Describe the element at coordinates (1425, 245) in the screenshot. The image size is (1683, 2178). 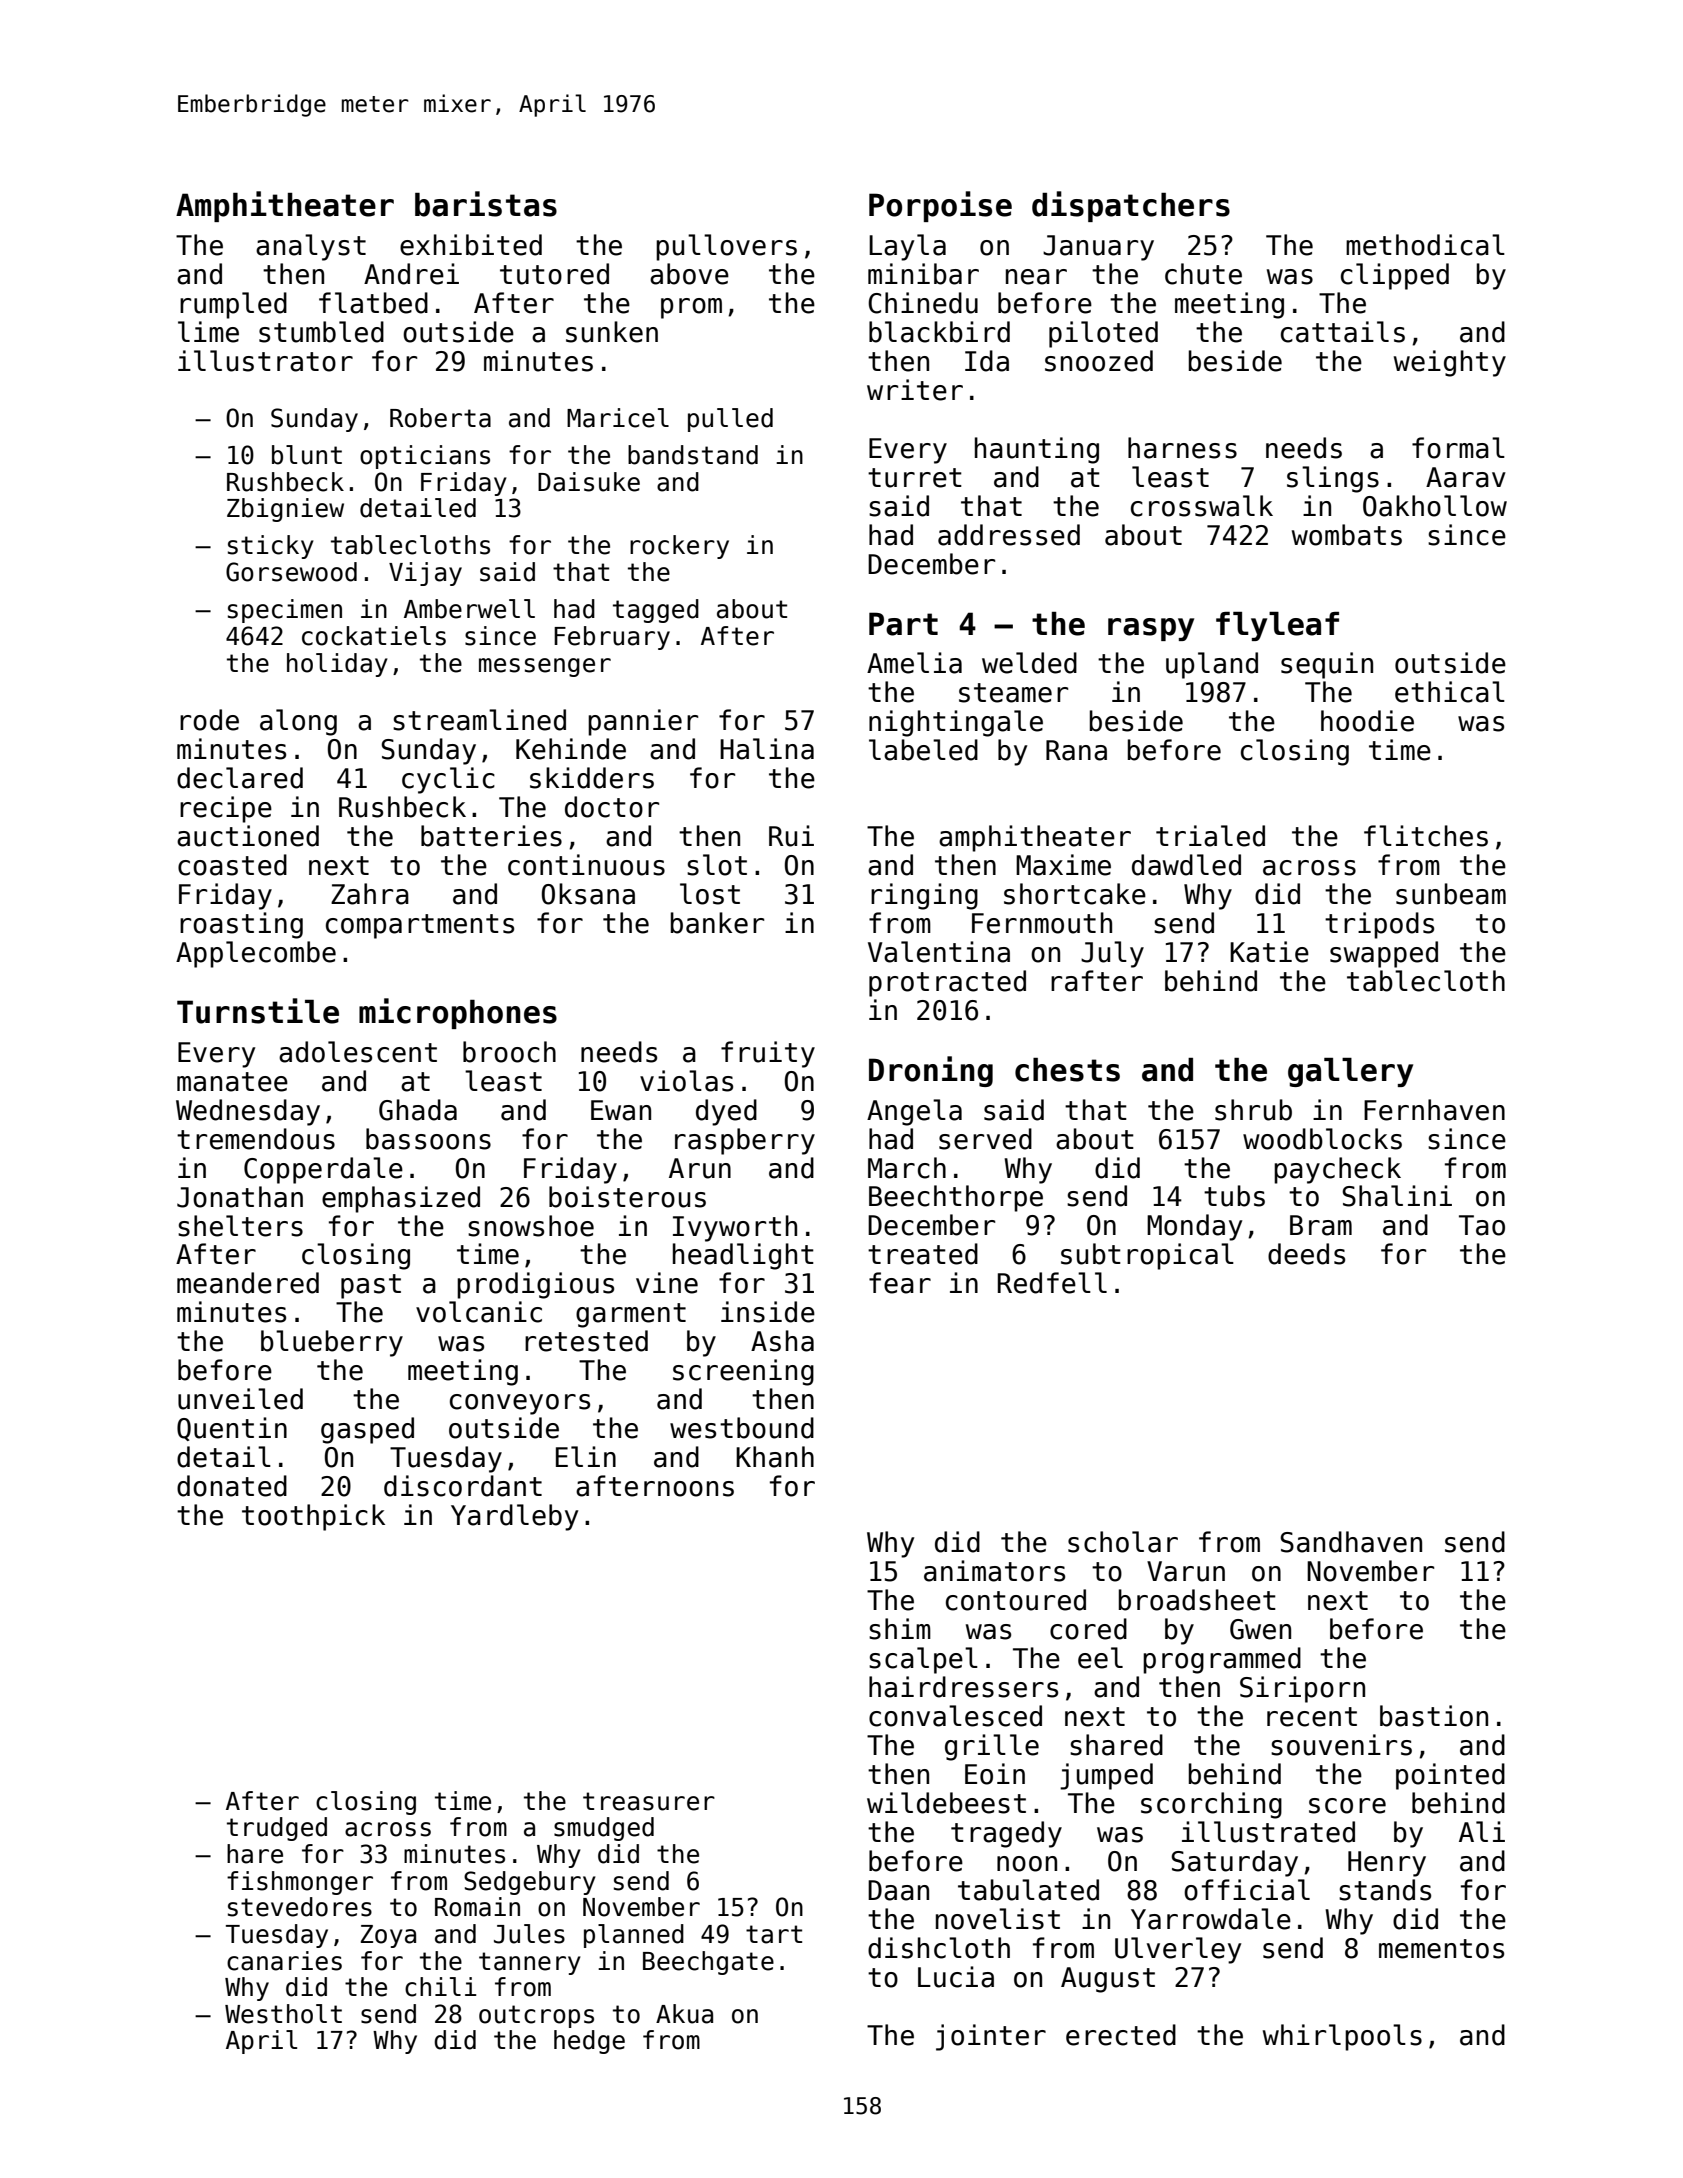
I see `methodical` at that location.
